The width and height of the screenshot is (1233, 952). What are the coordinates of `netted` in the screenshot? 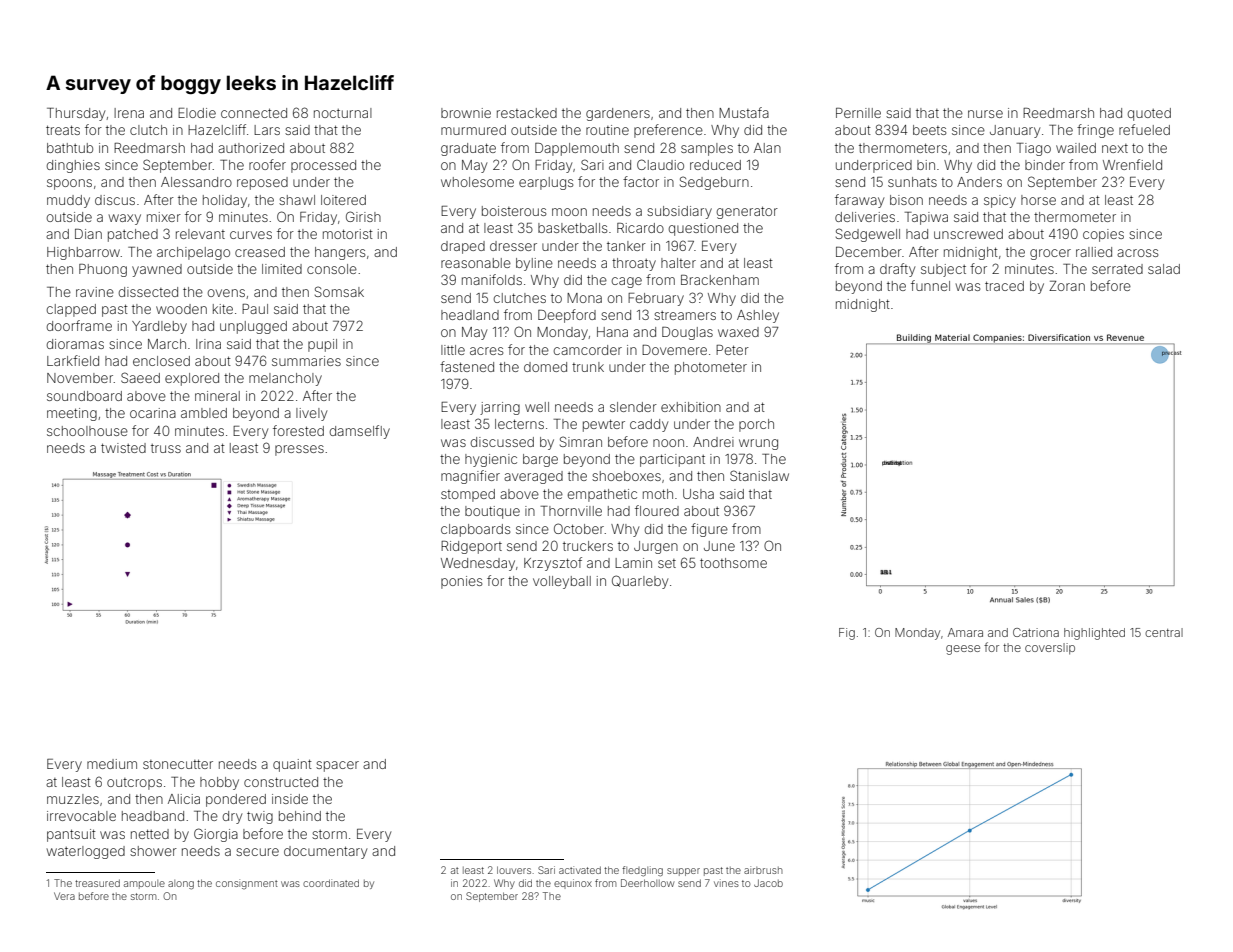 It's located at (150, 834).
